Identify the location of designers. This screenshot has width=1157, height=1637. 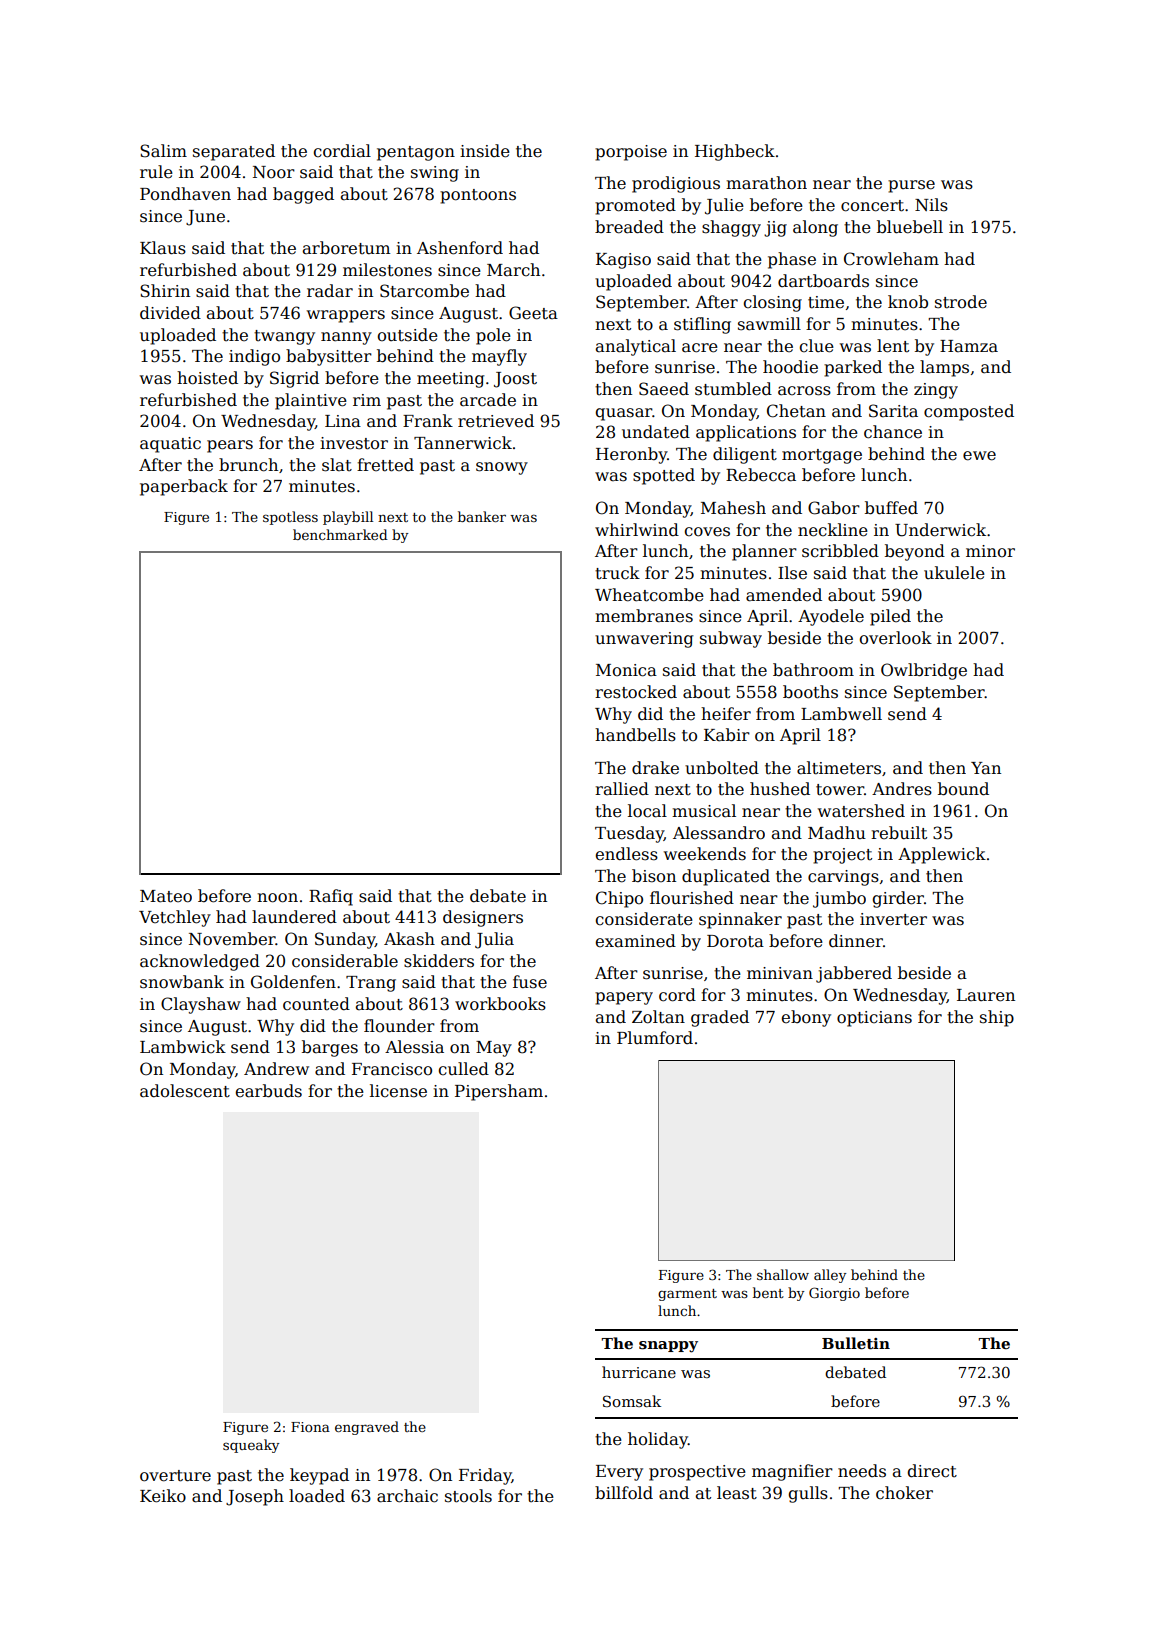
(483, 918).
